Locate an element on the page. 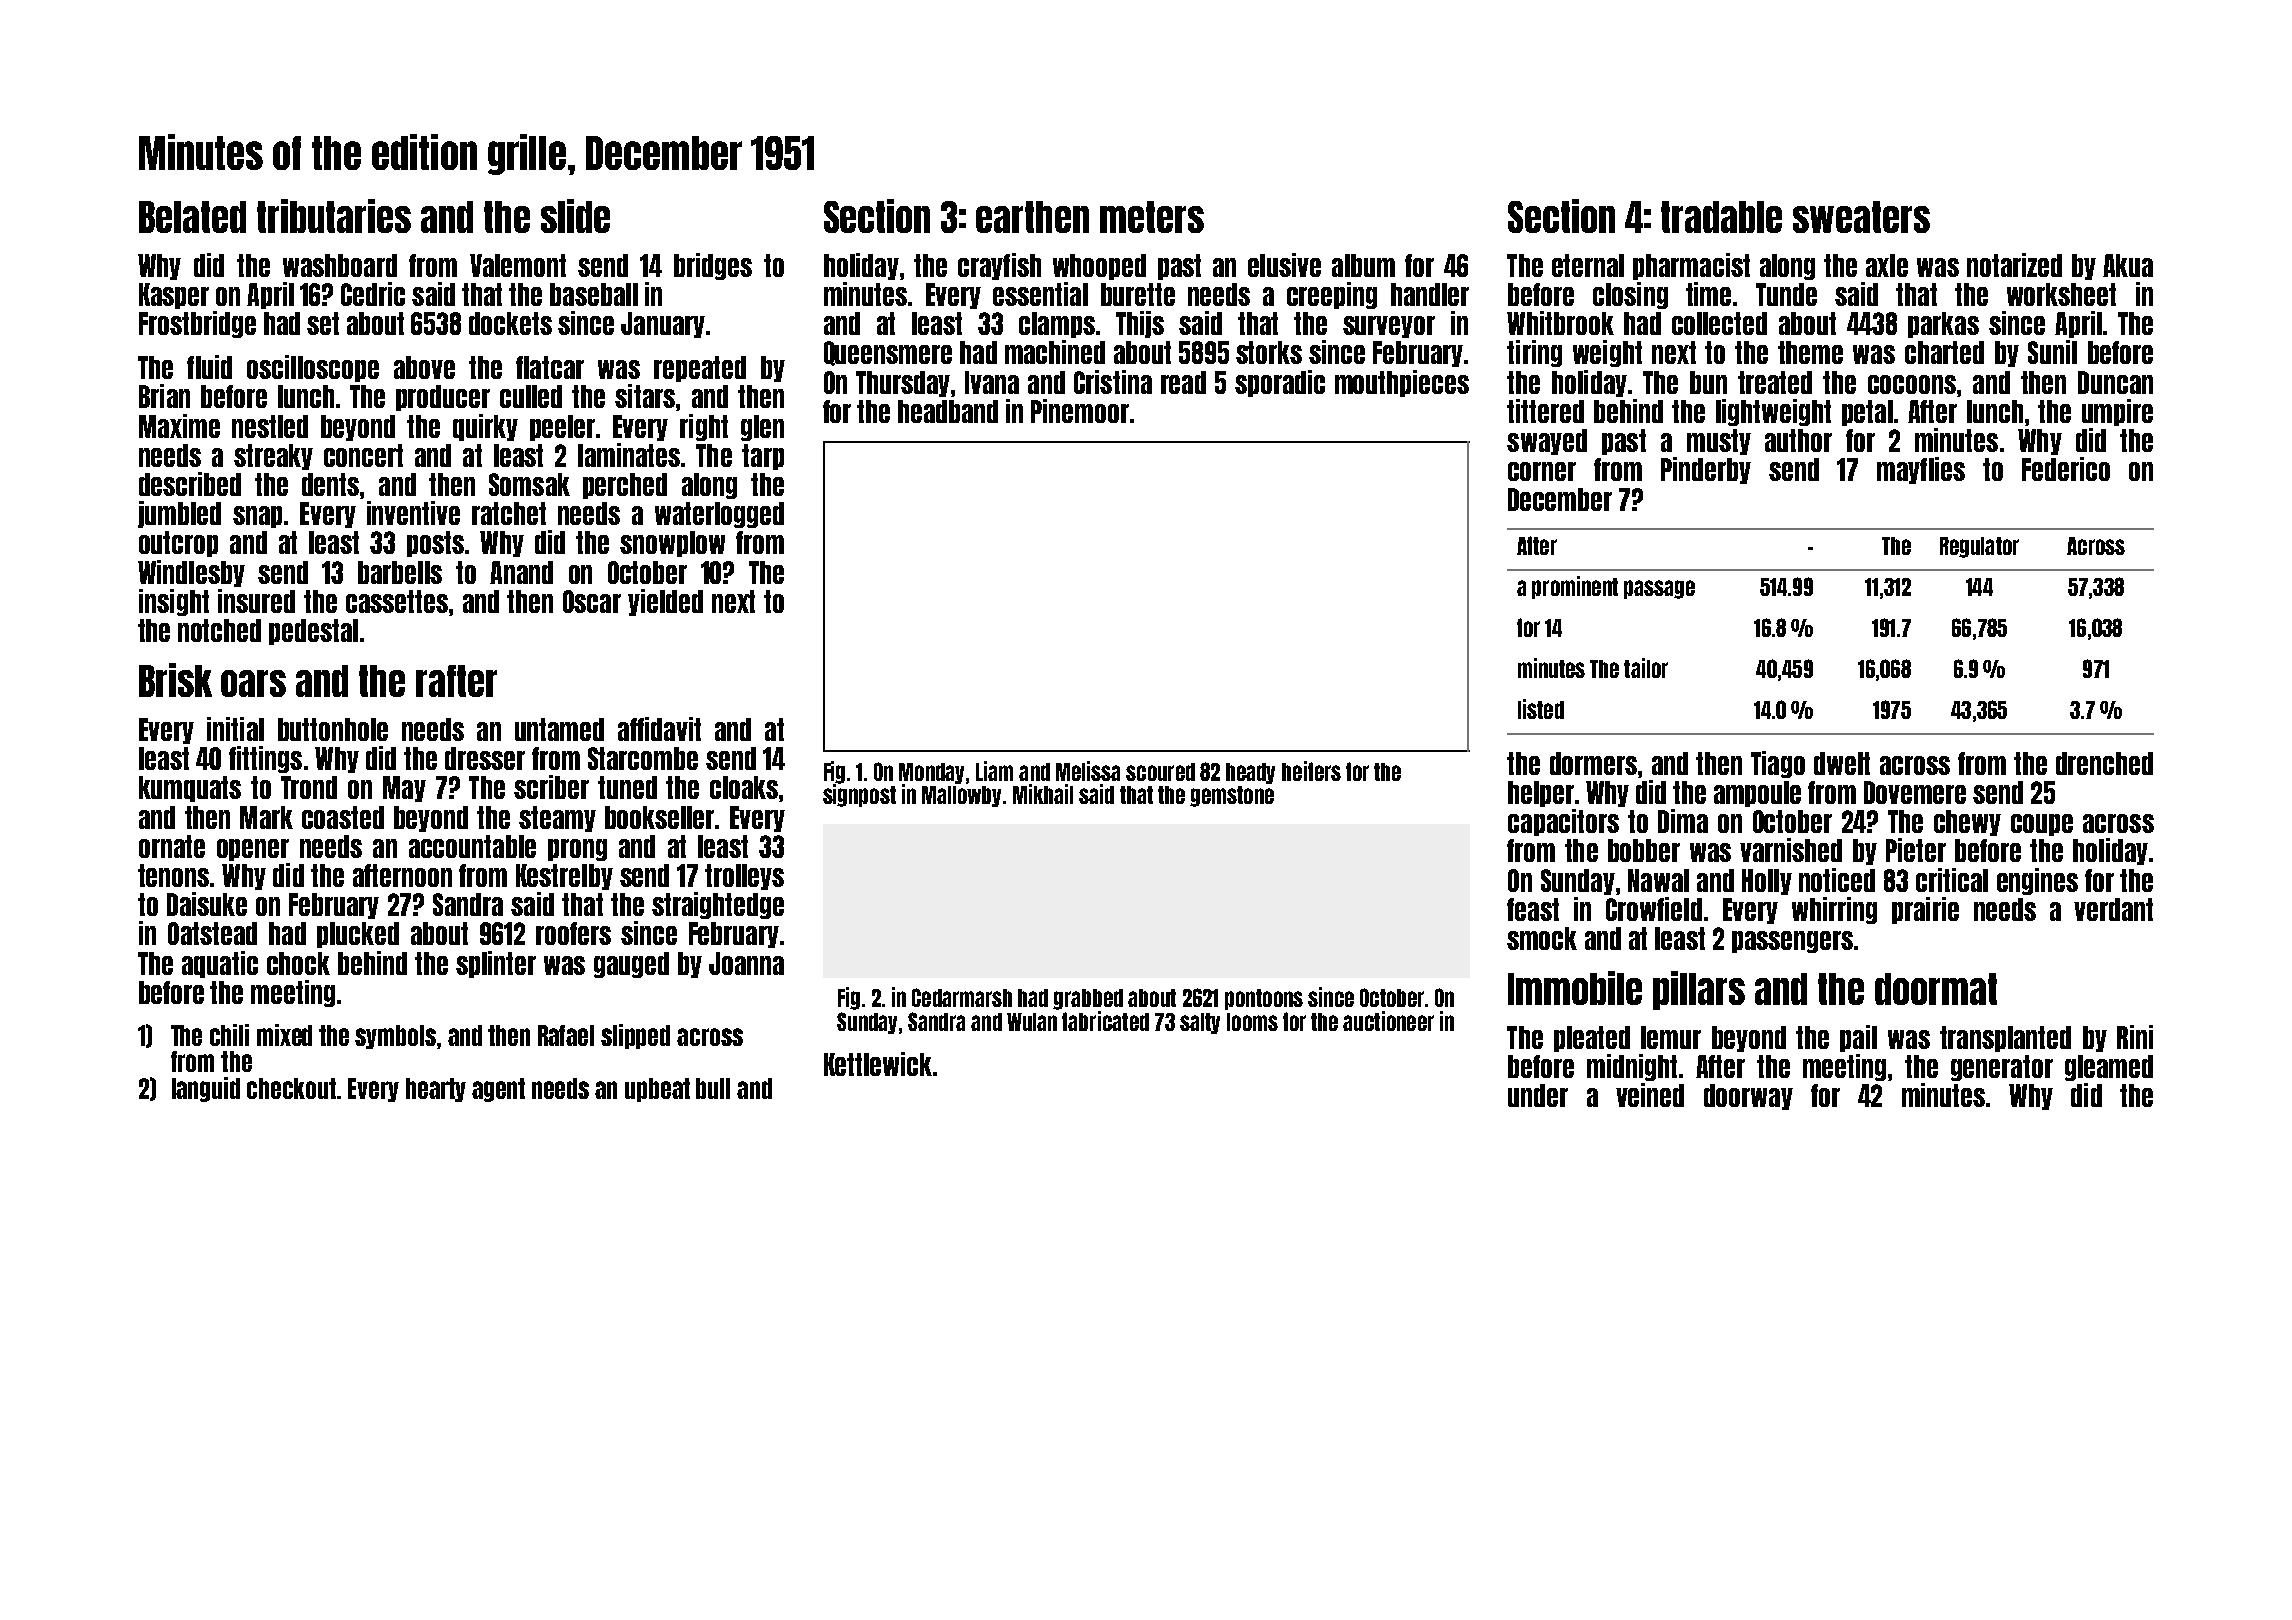 This document has width=2292, height=1620. tributaries is located at coordinates (334, 216).
